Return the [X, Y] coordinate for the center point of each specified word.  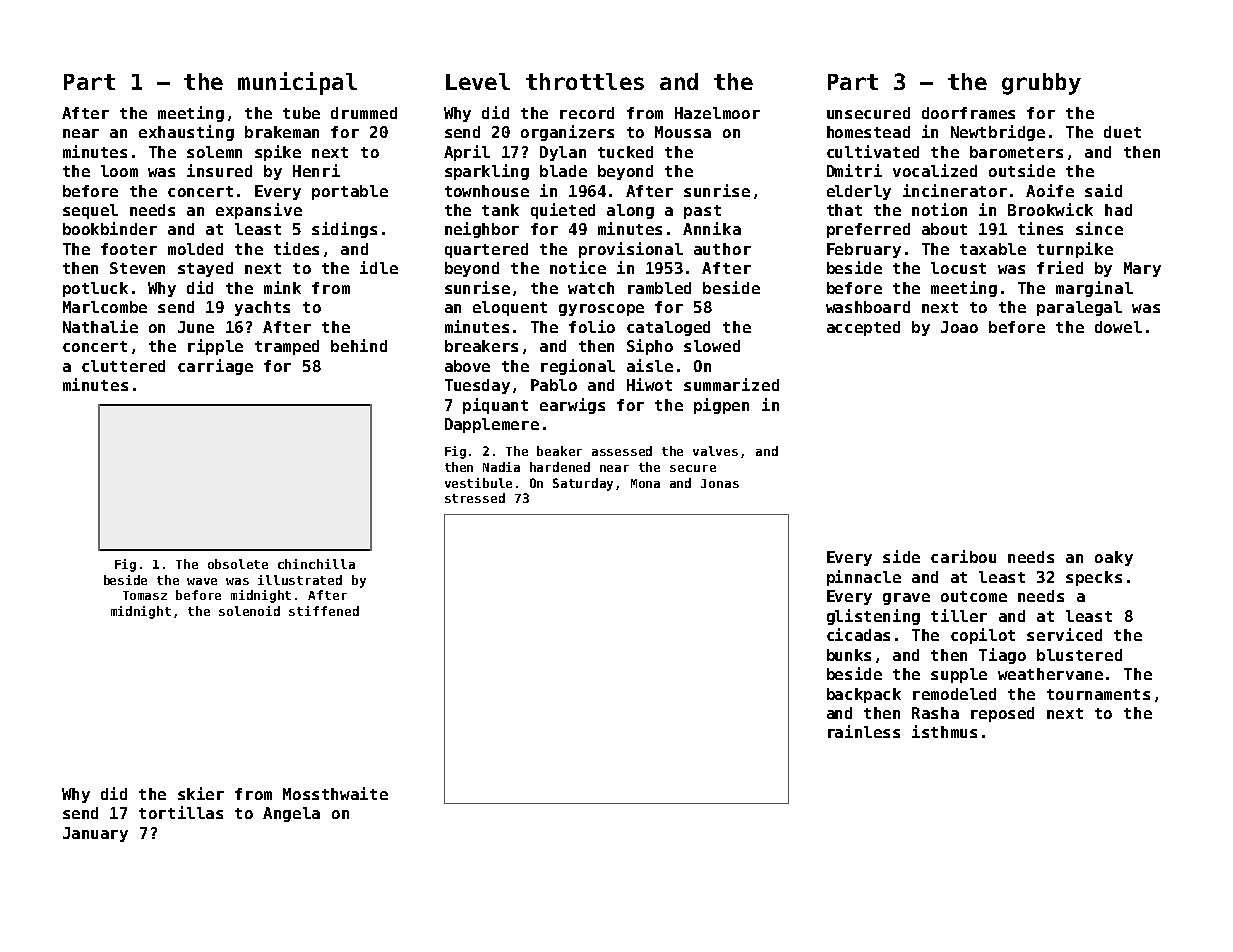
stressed [475, 498]
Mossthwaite [335, 793]
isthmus [944, 731]
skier [201, 793]
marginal [1094, 289]
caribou [963, 556]
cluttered [123, 366]
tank [500, 210]
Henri [316, 170]
